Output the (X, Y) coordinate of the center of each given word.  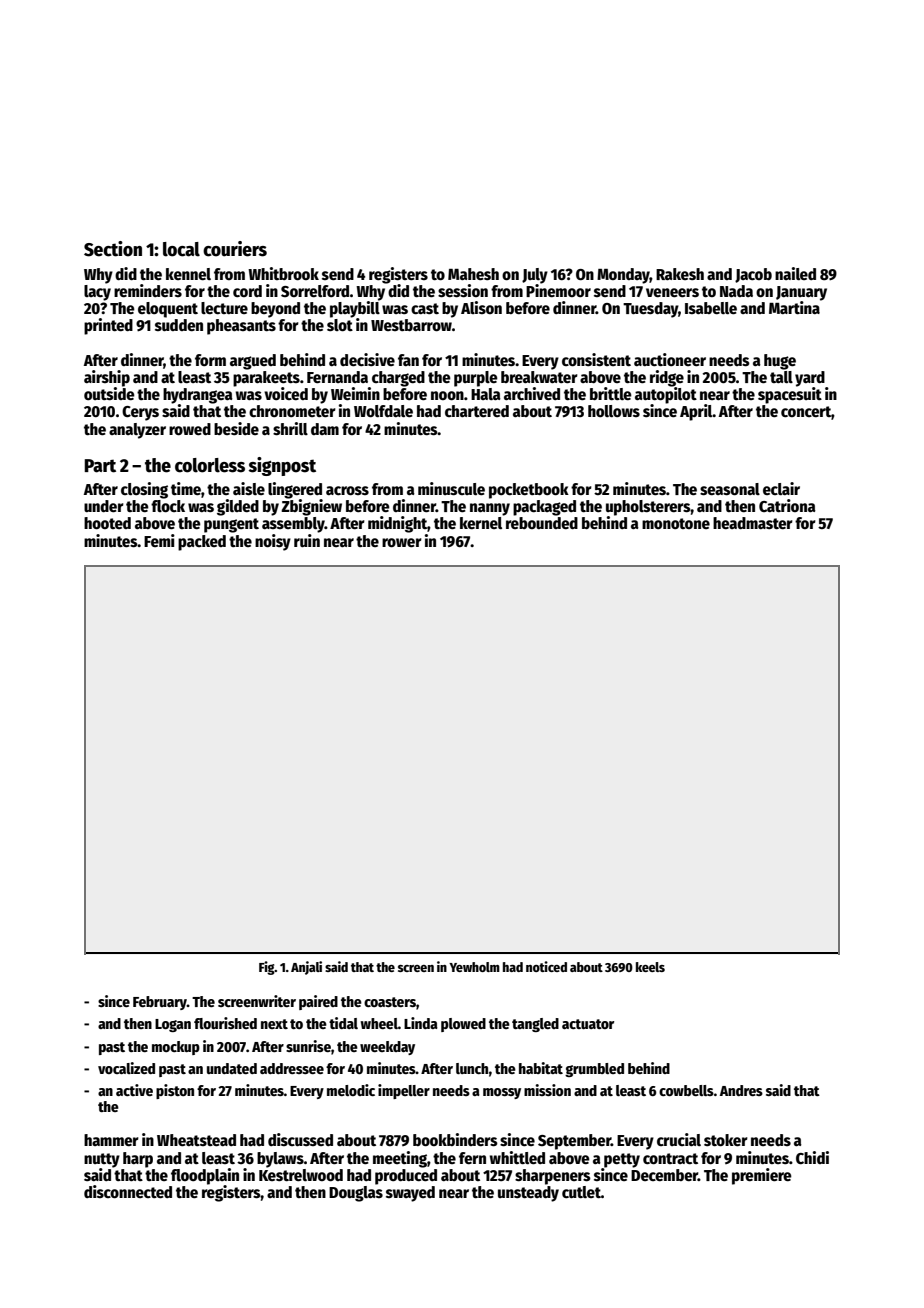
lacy (97, 293)
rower (402, 542)
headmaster (753, 523)
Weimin (355, 393)
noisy (273, 542)
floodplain (205, 1176)
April (696, 412)
